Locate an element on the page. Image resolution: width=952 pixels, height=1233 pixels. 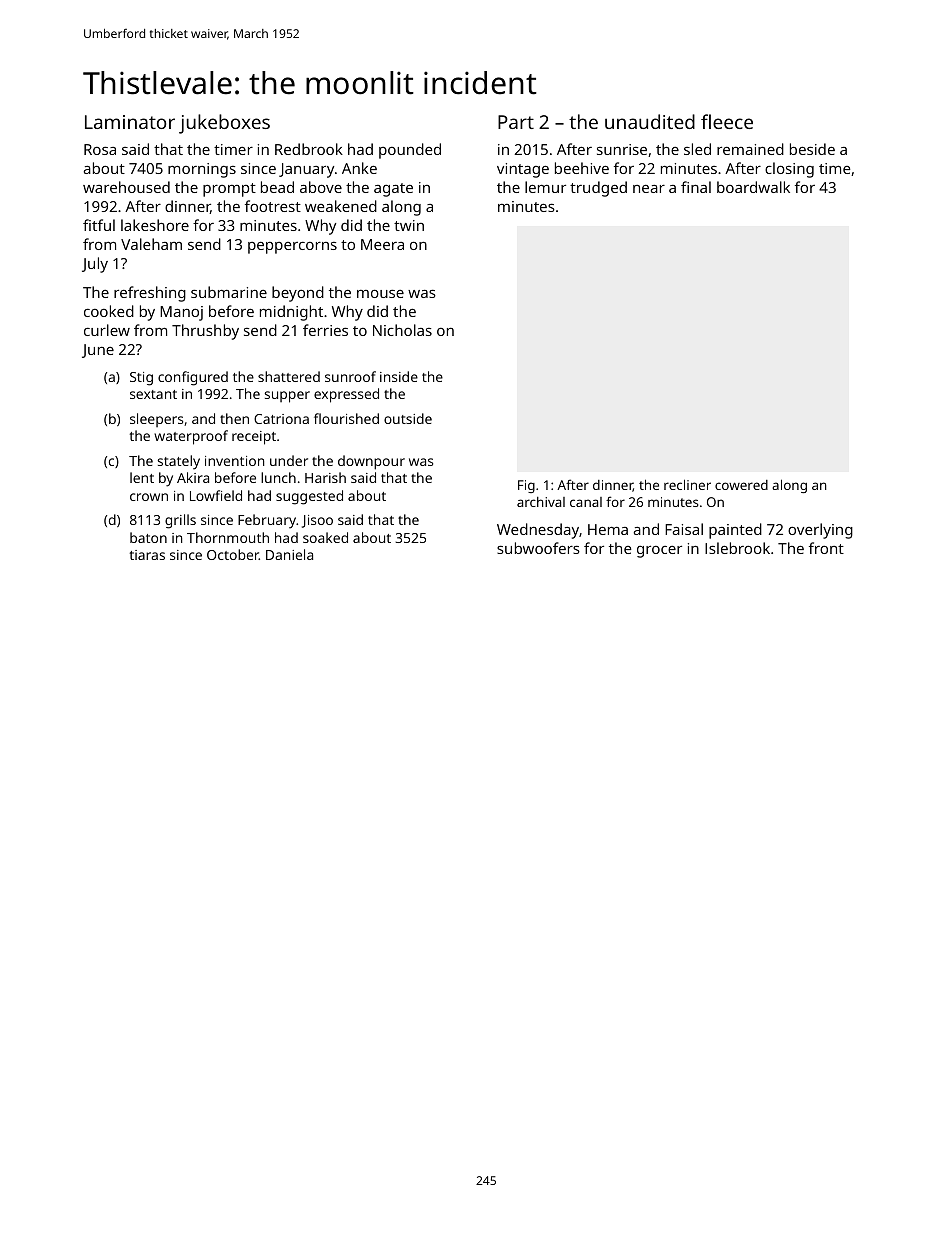
fleece is located at coordinates (727, 121).
